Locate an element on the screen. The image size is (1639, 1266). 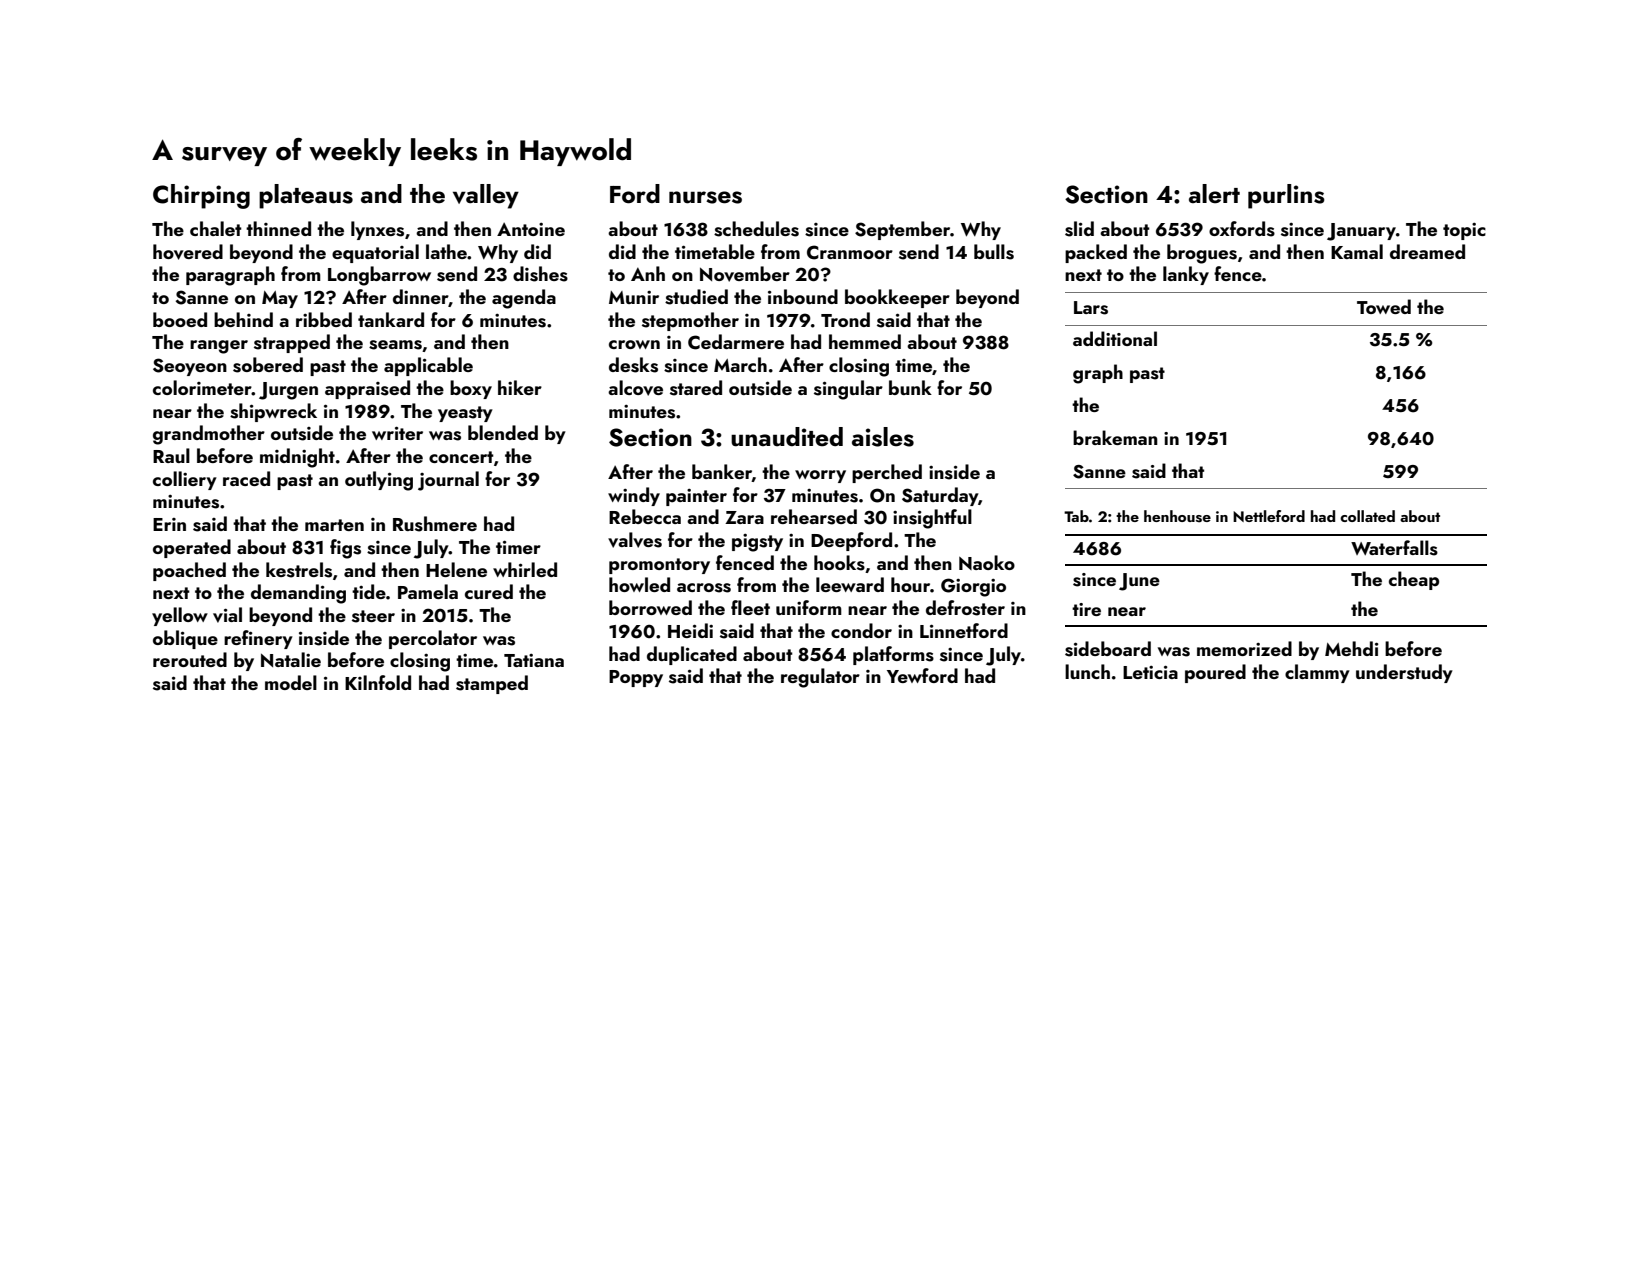
alert is located at coordinates (1214, 194).
